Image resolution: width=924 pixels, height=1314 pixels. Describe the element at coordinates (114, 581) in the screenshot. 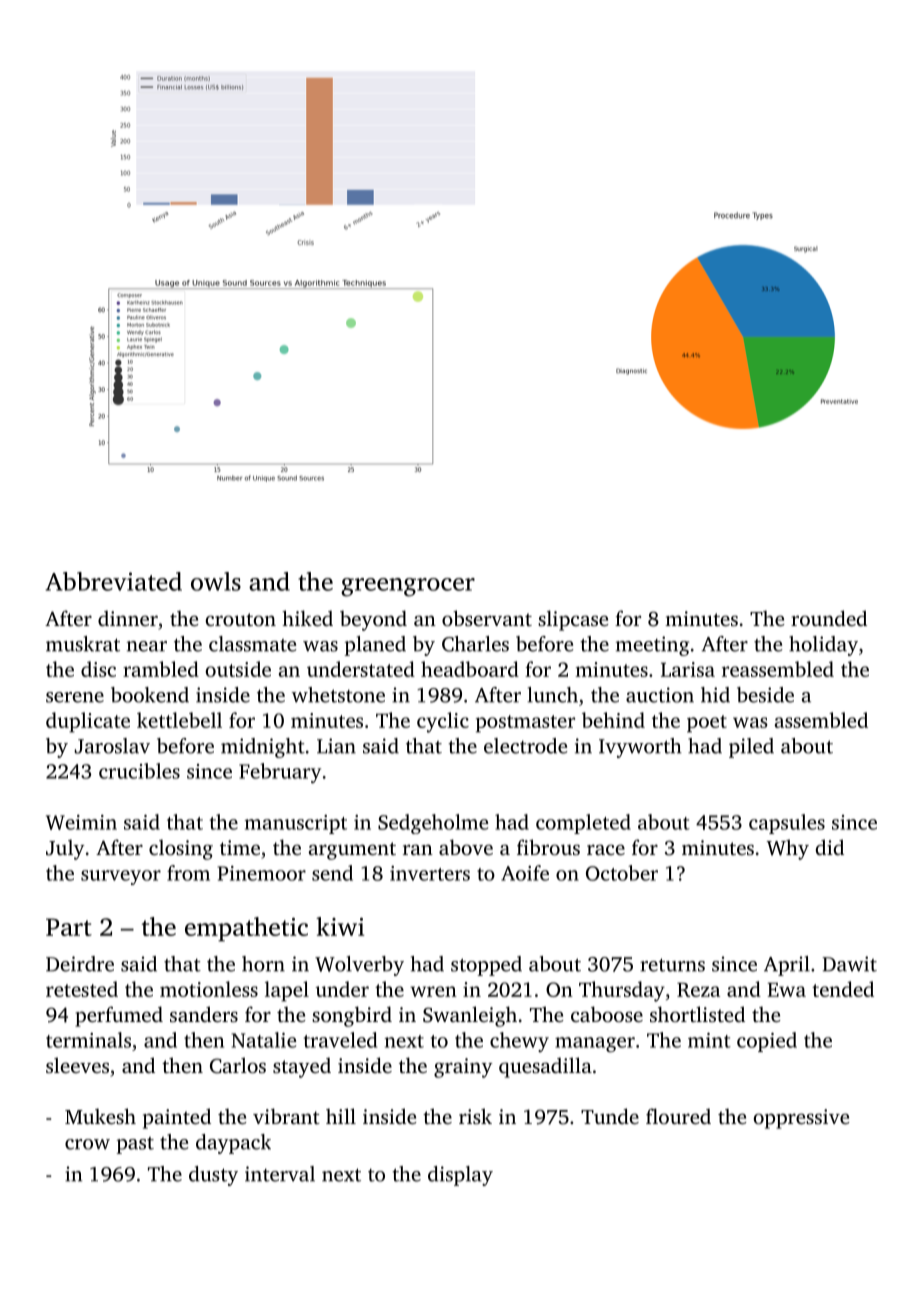

I see `Abbreviated` at that location.
